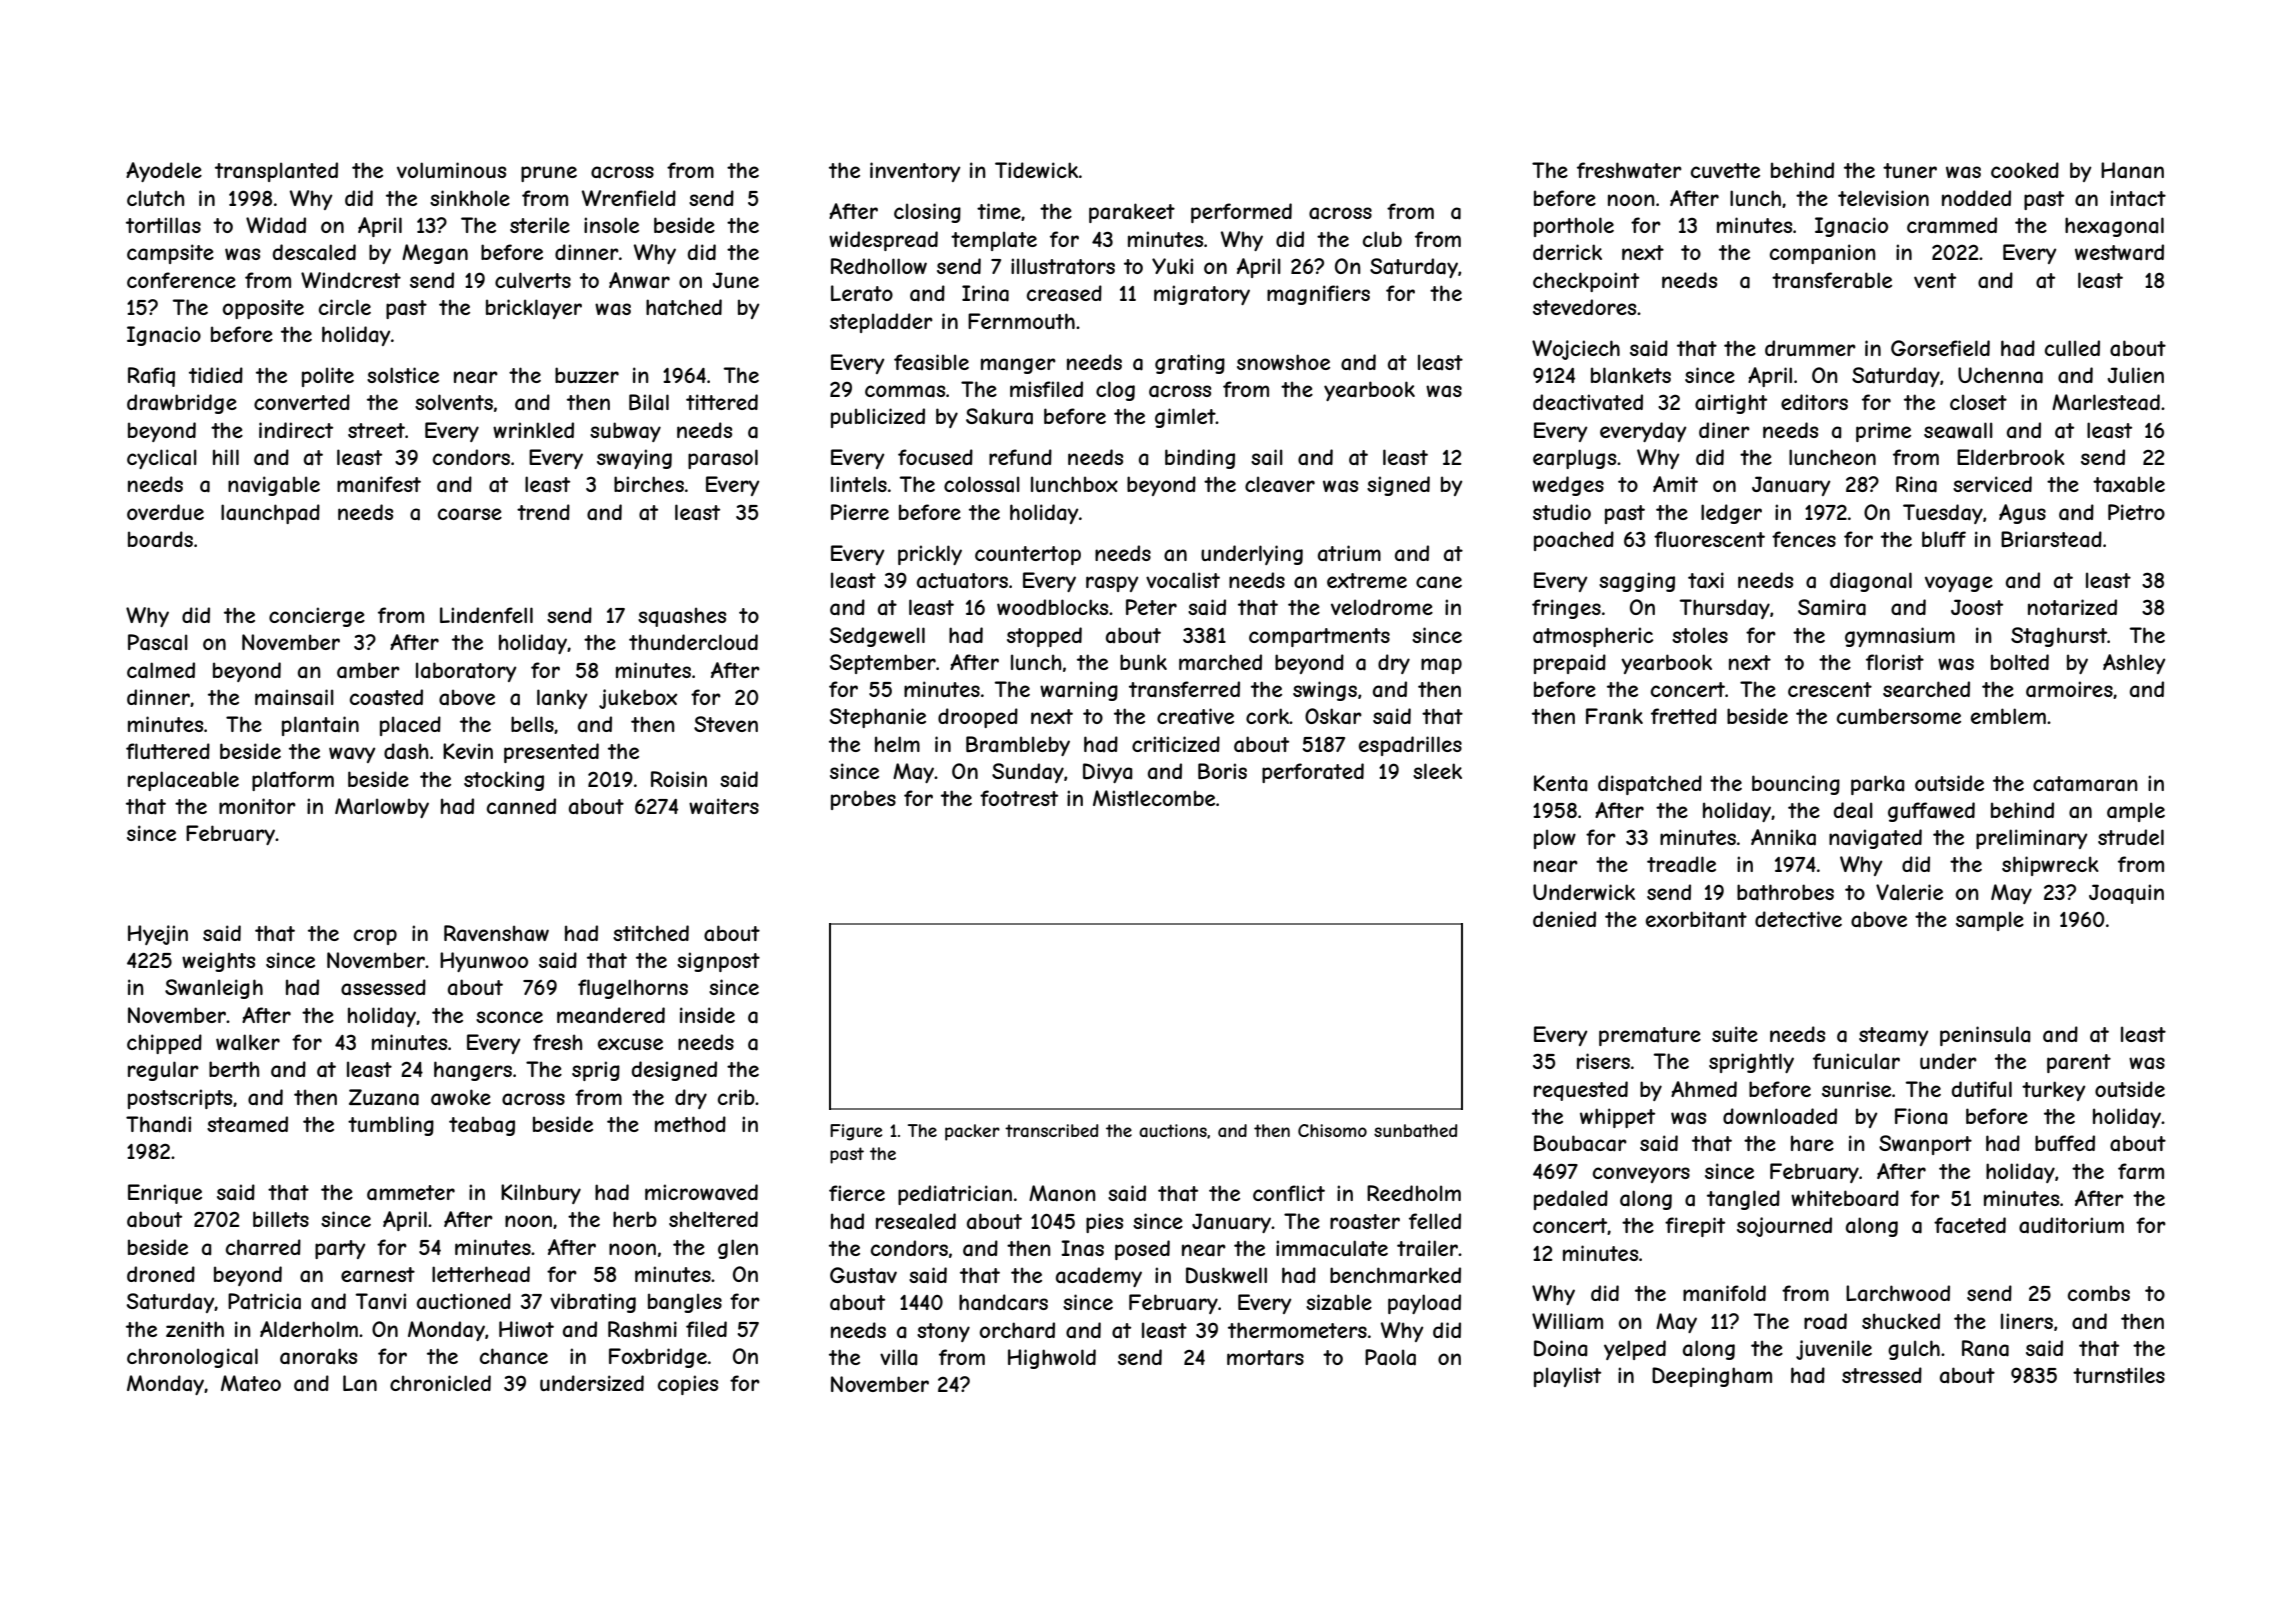  Describe the element at coordinates (504, 781) in the page. I see `stocking` at that location.
